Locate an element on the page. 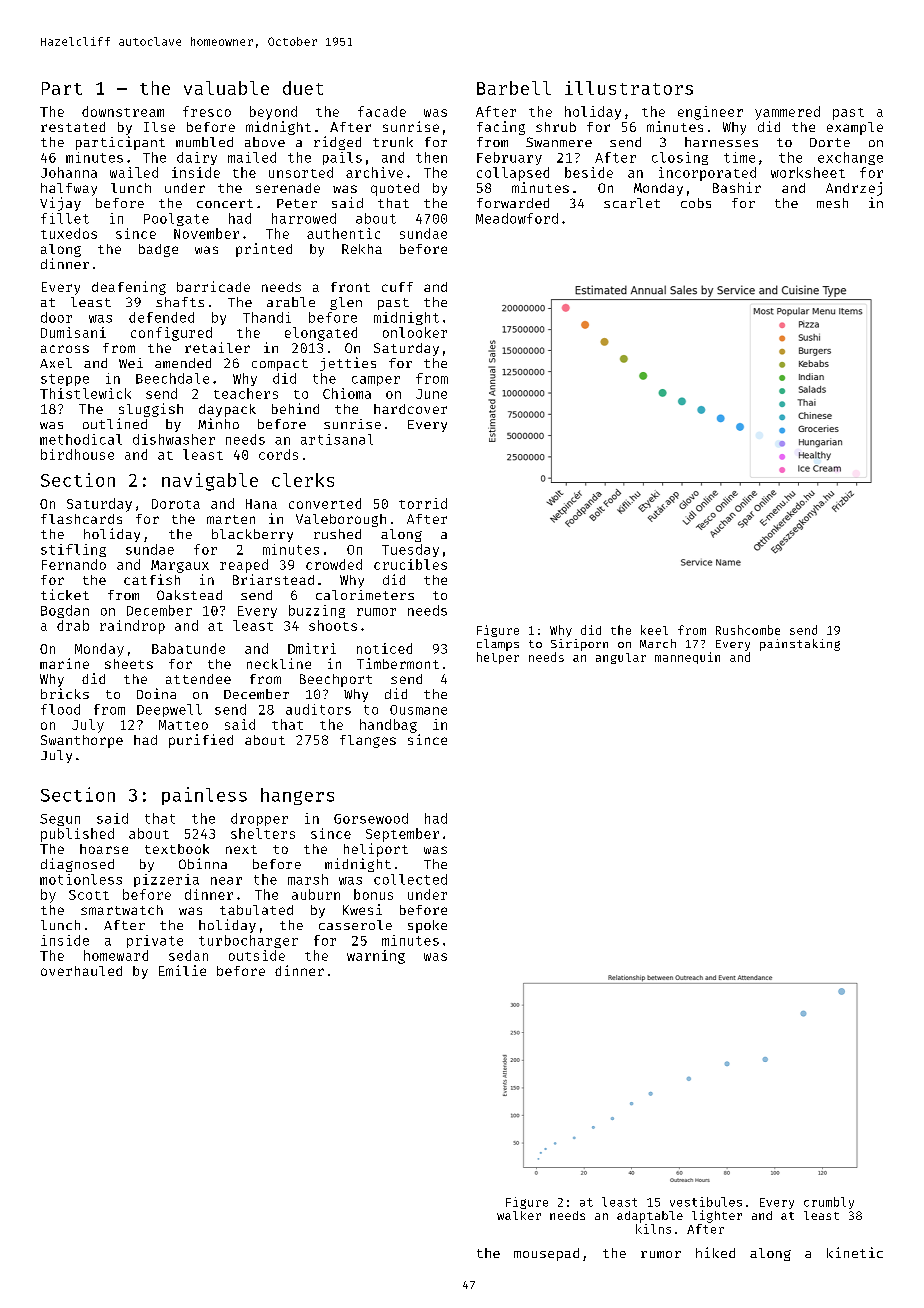  Ousmane is located at coordinates (418, 710).
